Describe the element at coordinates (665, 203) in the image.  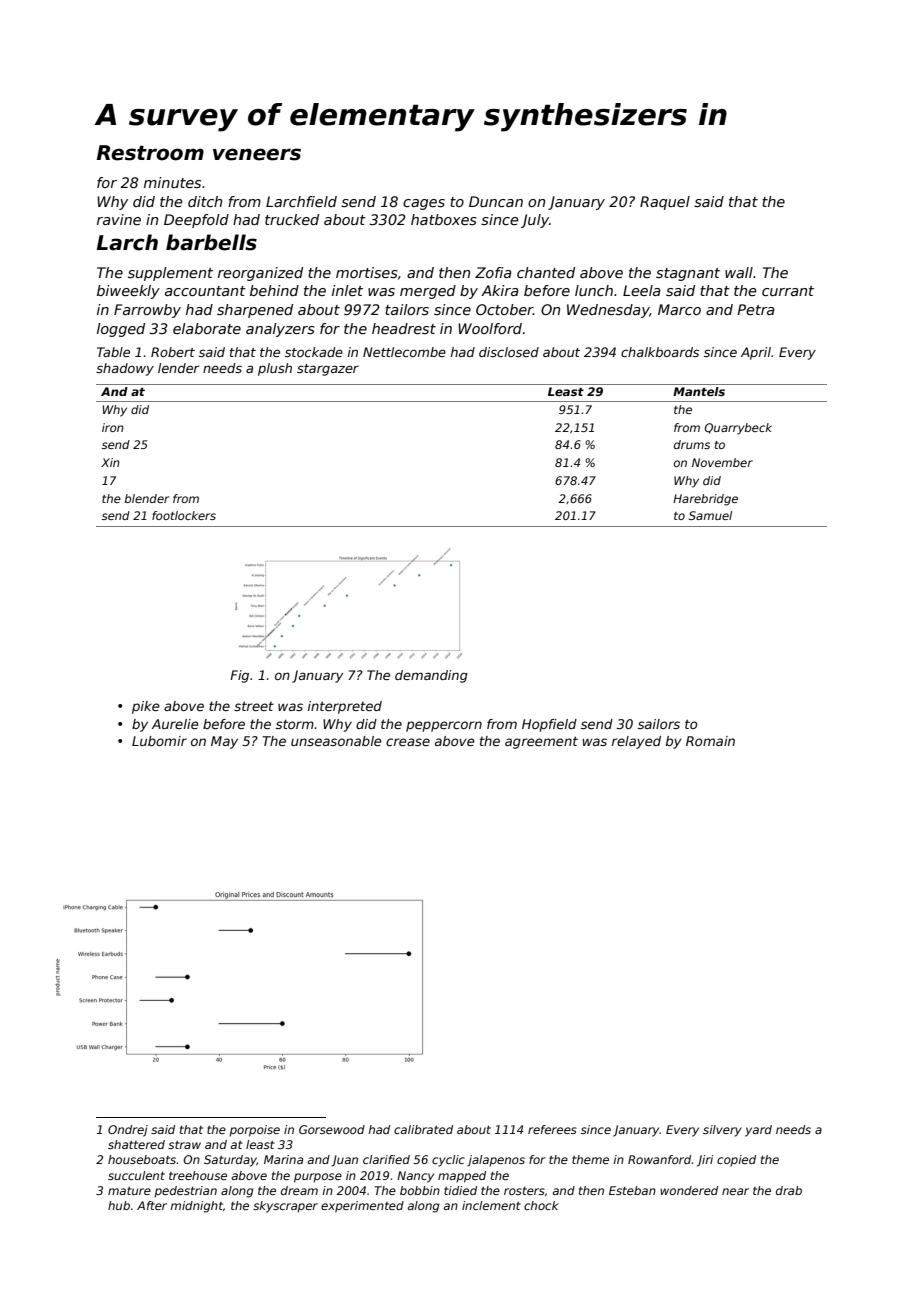
I see `Raquel` at that location.
